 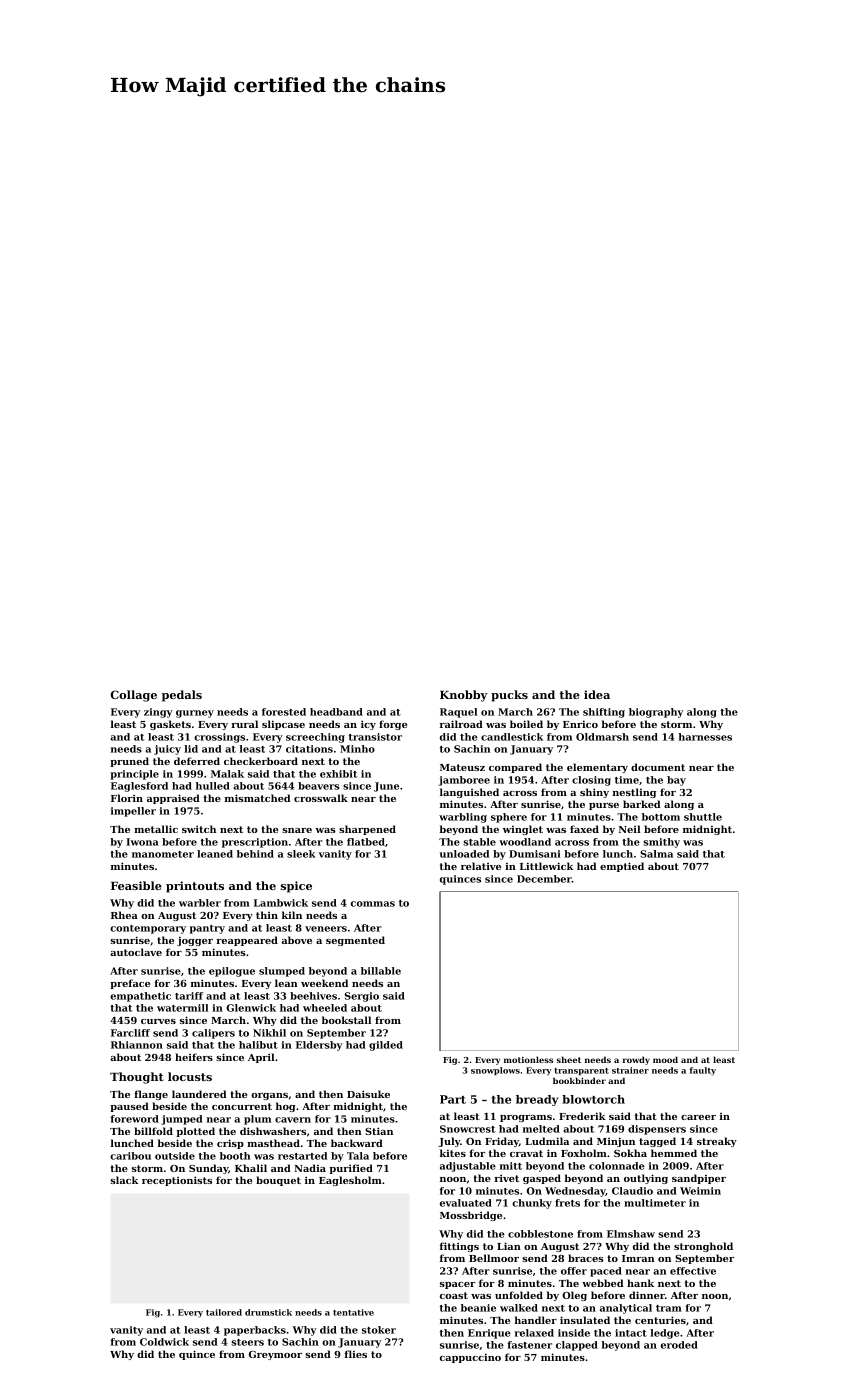 What do you see at coordinates (591, 781) in the document?
I see `closing` at bounding box center [591, 781].
